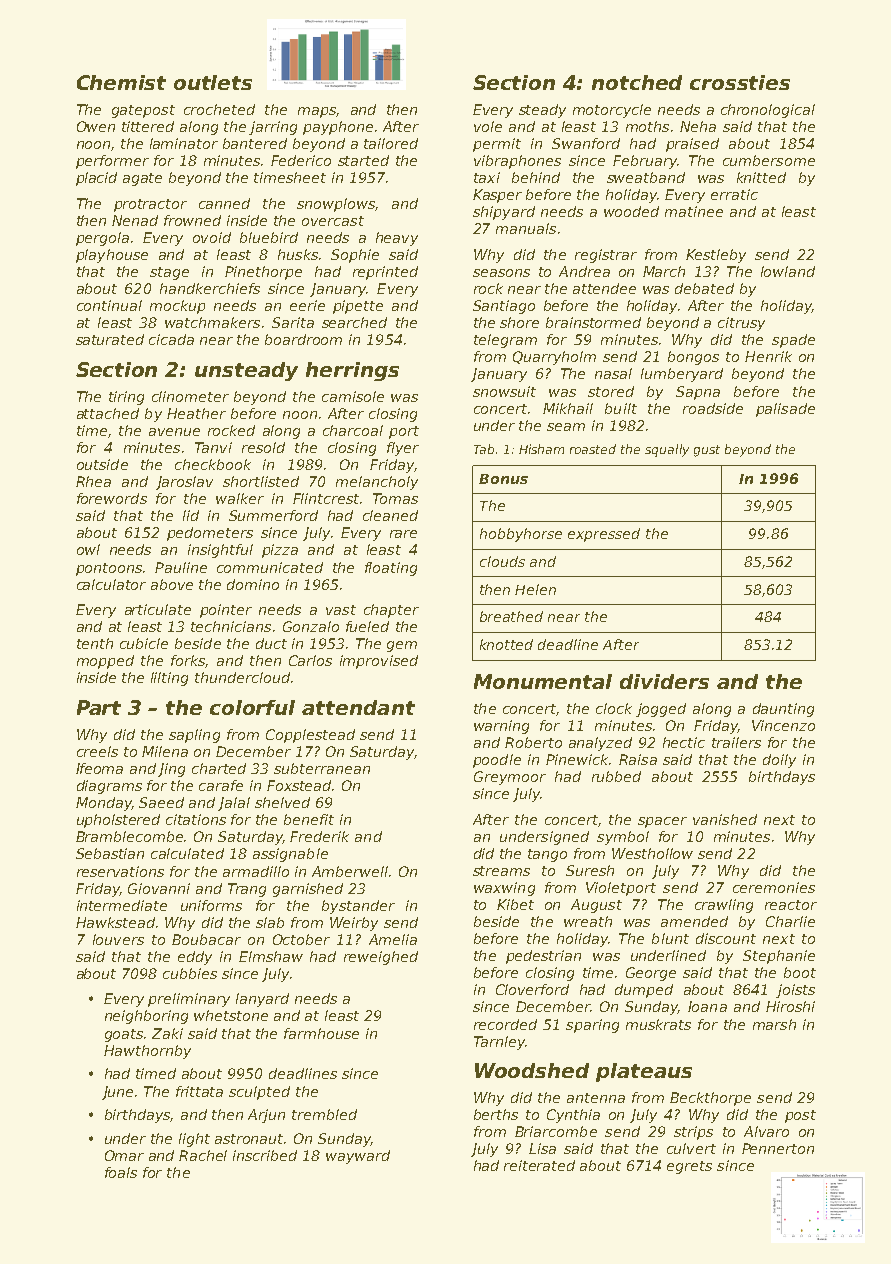  What do you see at coordinates (118, 821) in the document?
I see `upholstered` at bounding box center [118, 821].
